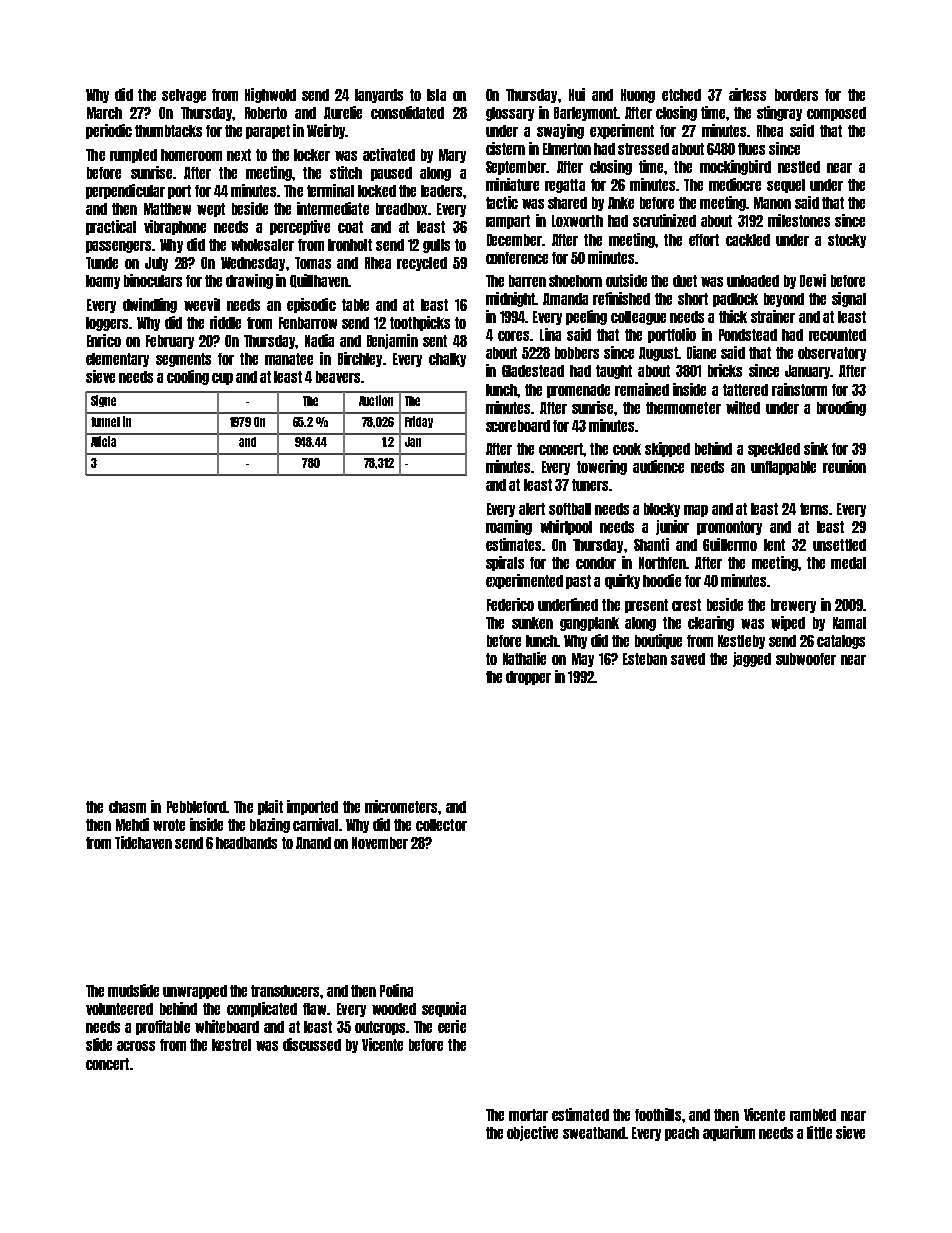 This screenshot has width=952, height=1233. Describe the element at coordinates (662, 580) in the screenshot. I see `hoodie` at that location.
